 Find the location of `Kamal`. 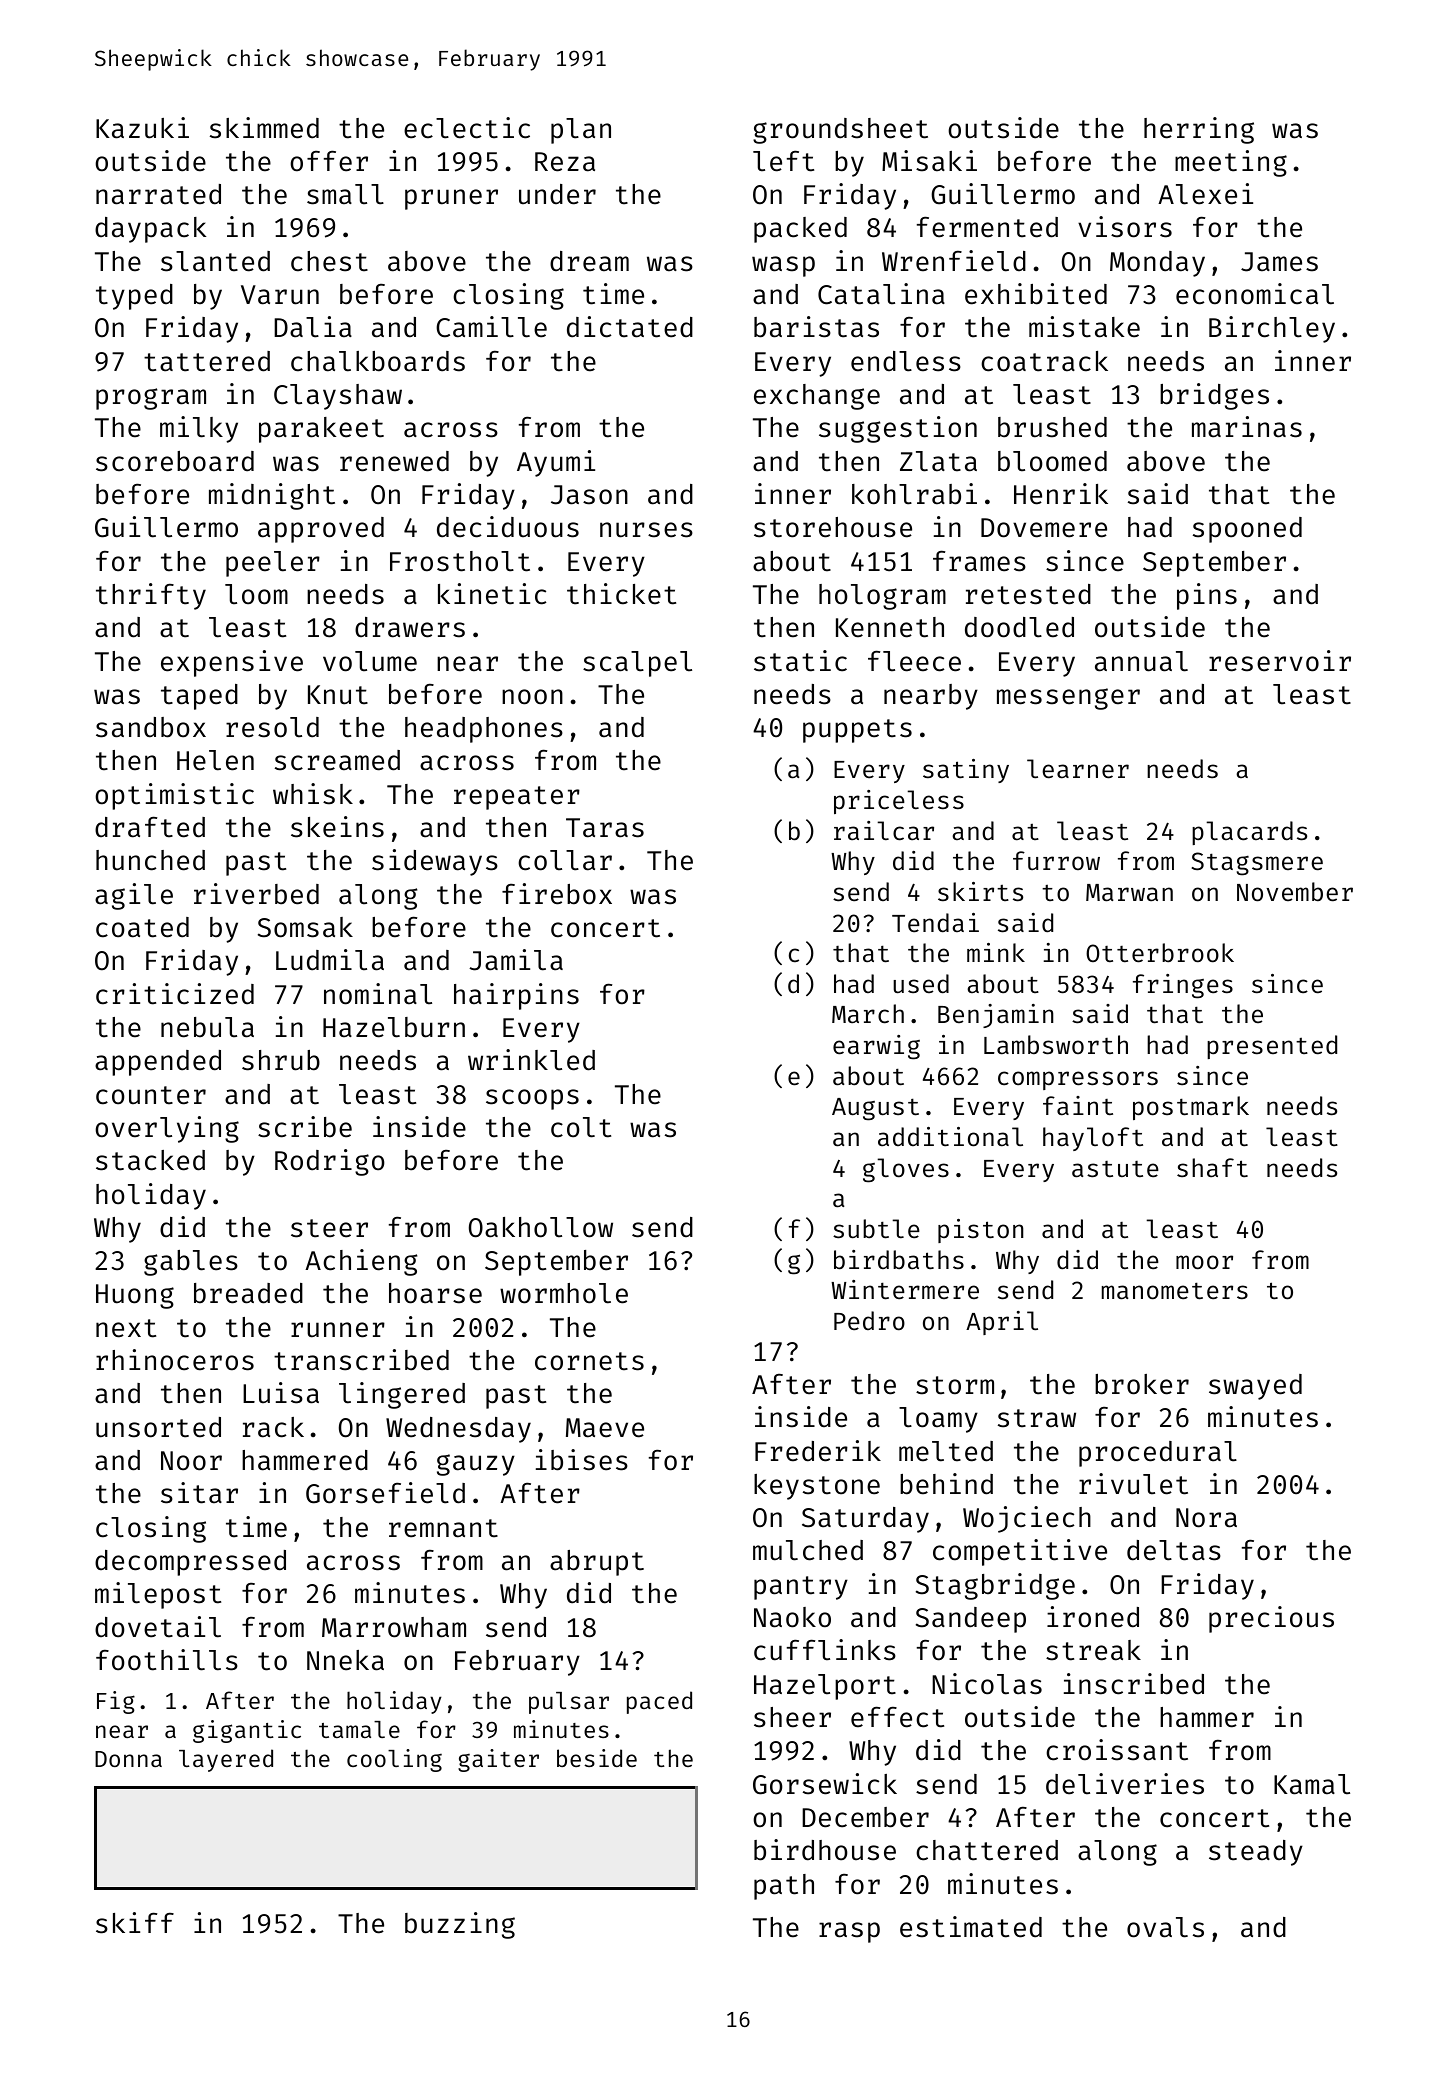

Kamal is located at coordinates (1312, 1784).
